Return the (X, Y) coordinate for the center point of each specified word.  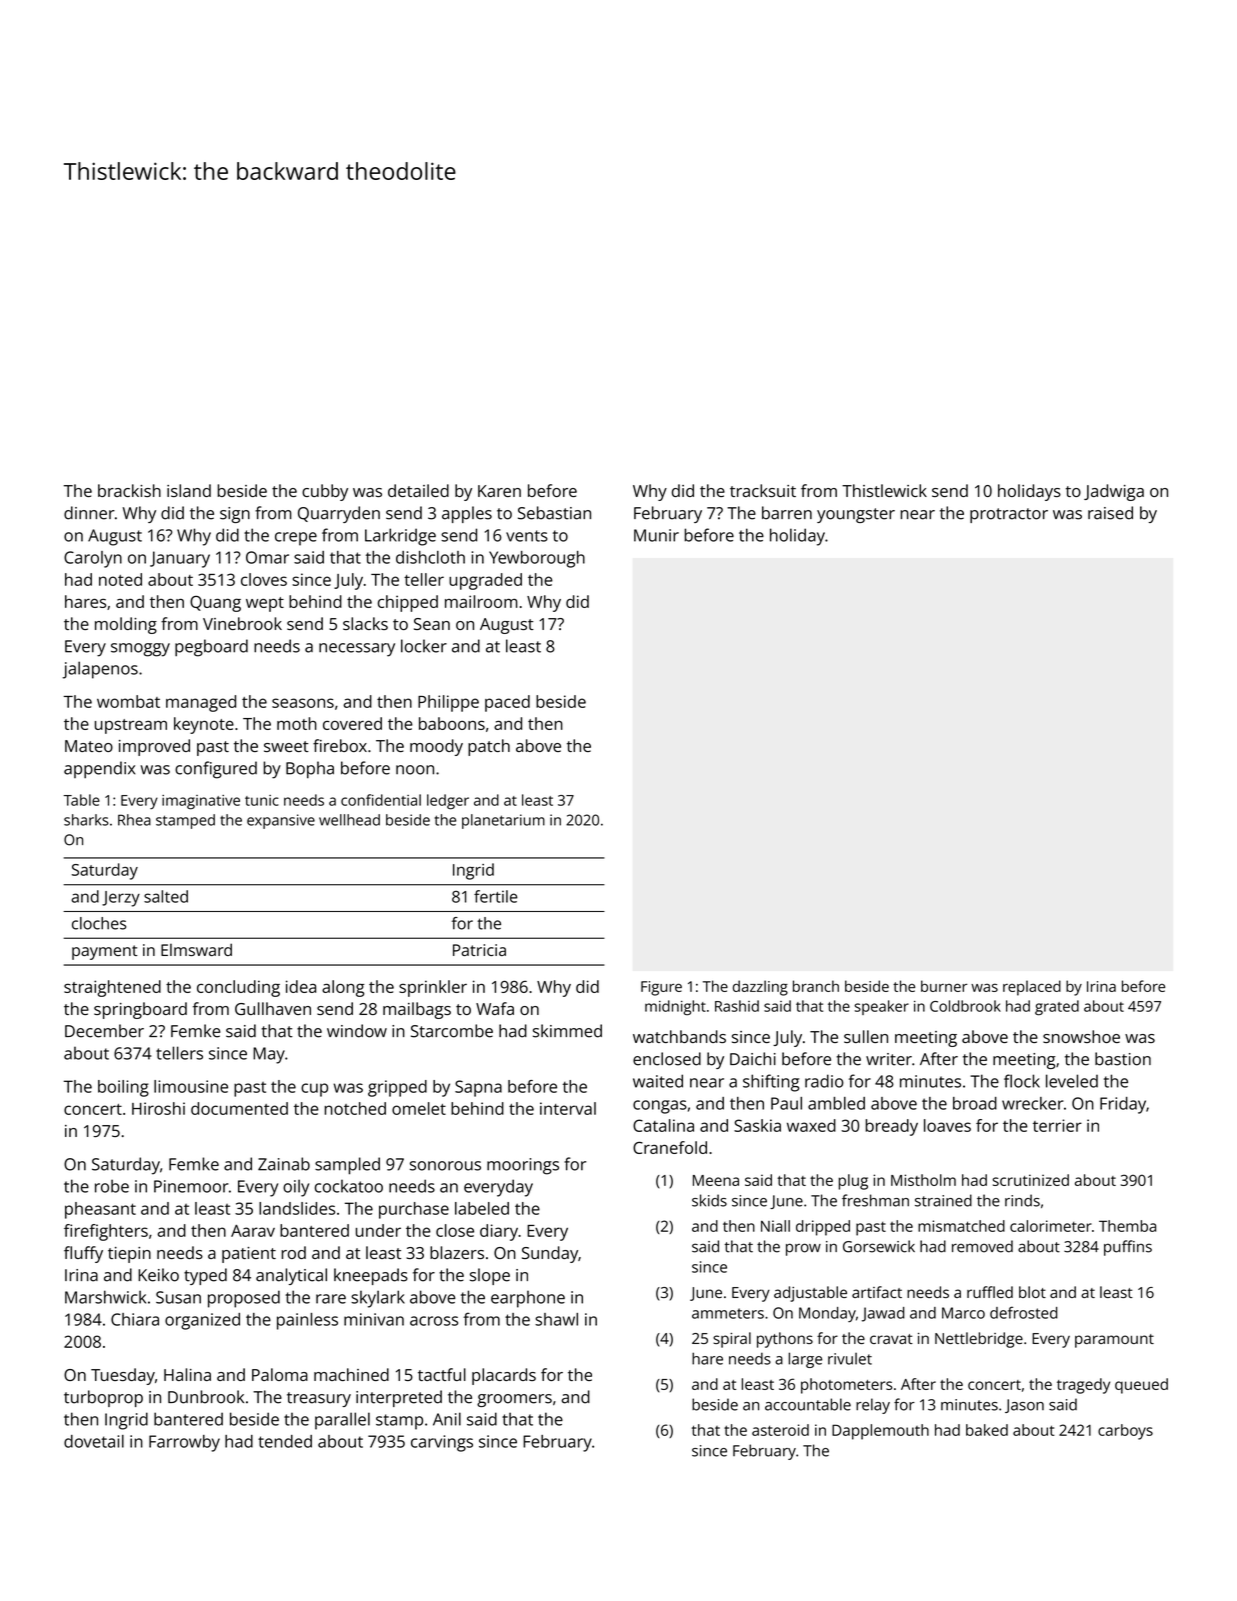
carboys (1125, 1432)
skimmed (567, 1031)
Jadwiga (1114, 492)
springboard (140, 1010)
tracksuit (763, 490)
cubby (325, 492)
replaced (1032, 988)
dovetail (94, 1441)
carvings (442, 1443)
